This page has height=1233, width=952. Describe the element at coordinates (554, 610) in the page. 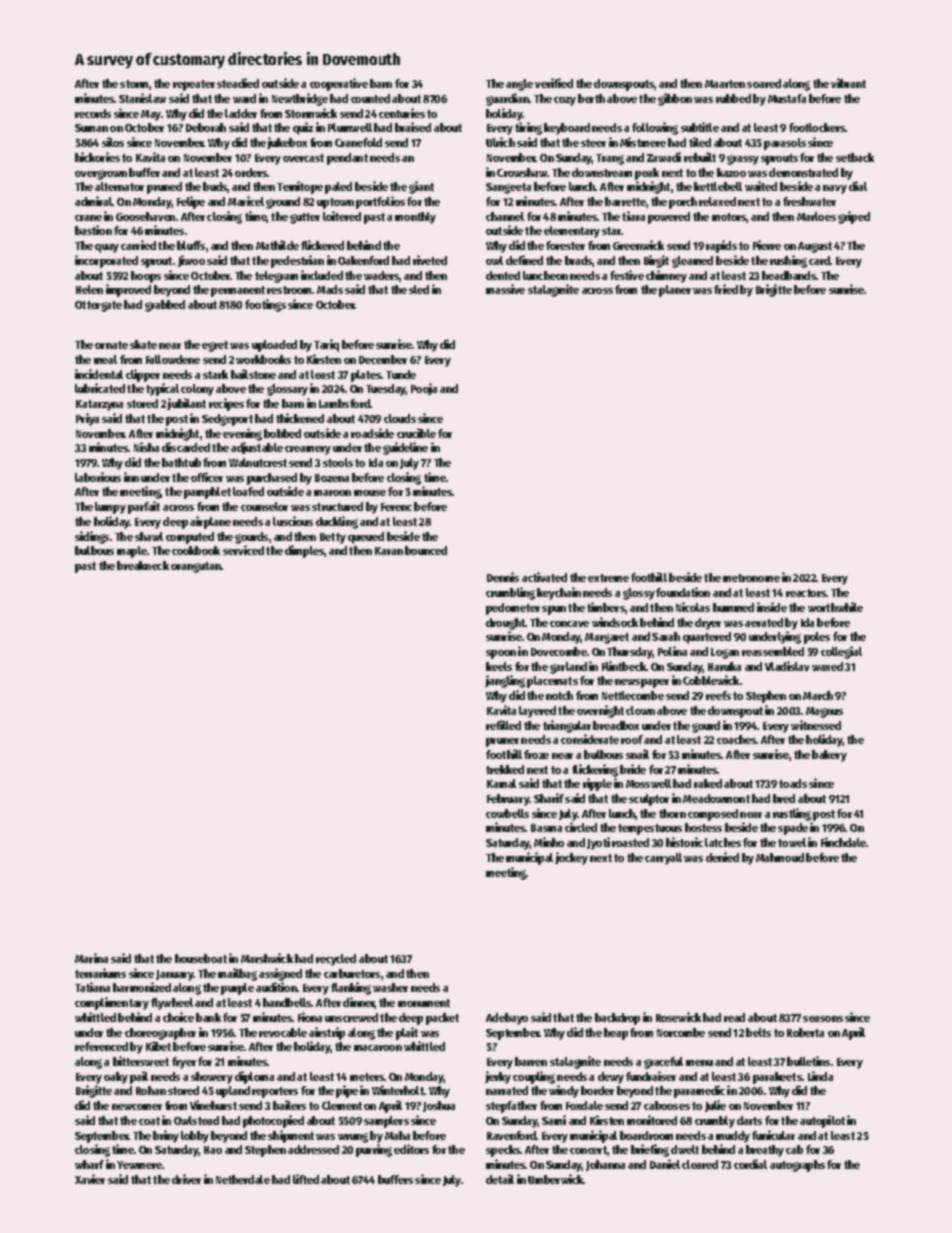

I see `spun` at that location.
